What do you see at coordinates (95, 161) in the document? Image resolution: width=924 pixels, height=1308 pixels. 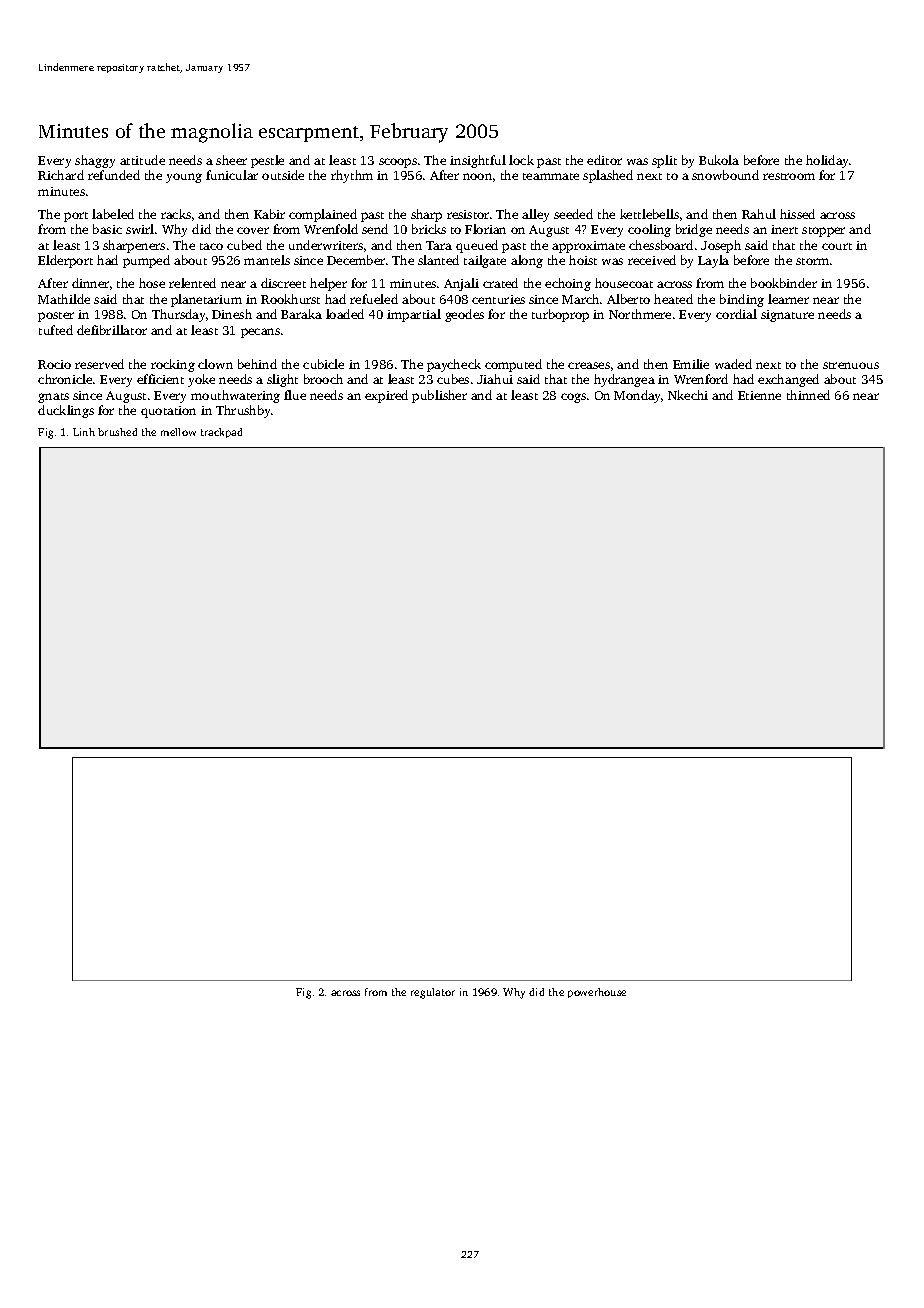 I see `shaggy` at bounding box center [95, 161].
